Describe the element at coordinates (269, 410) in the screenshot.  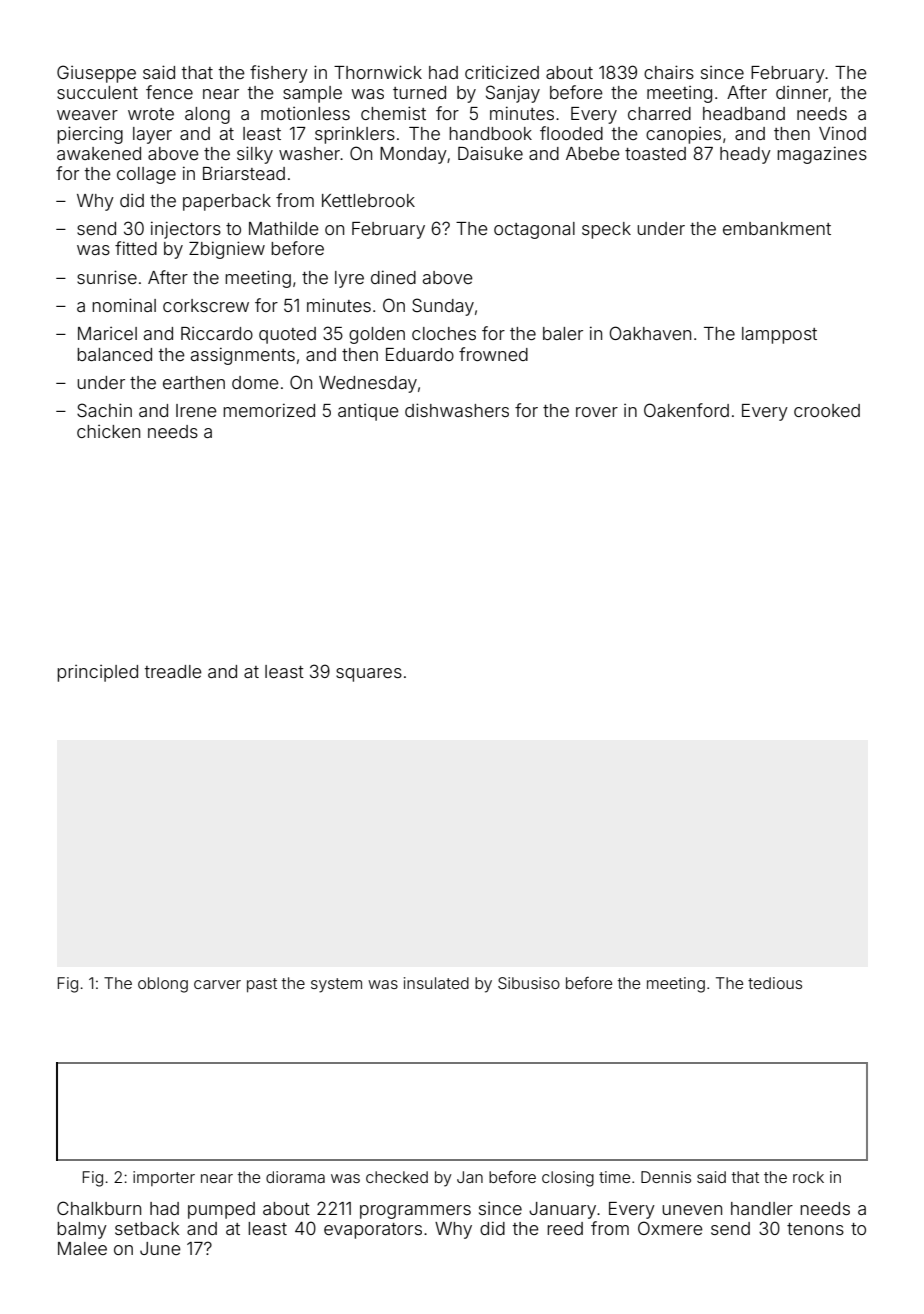
I see `memorized` at that location.
